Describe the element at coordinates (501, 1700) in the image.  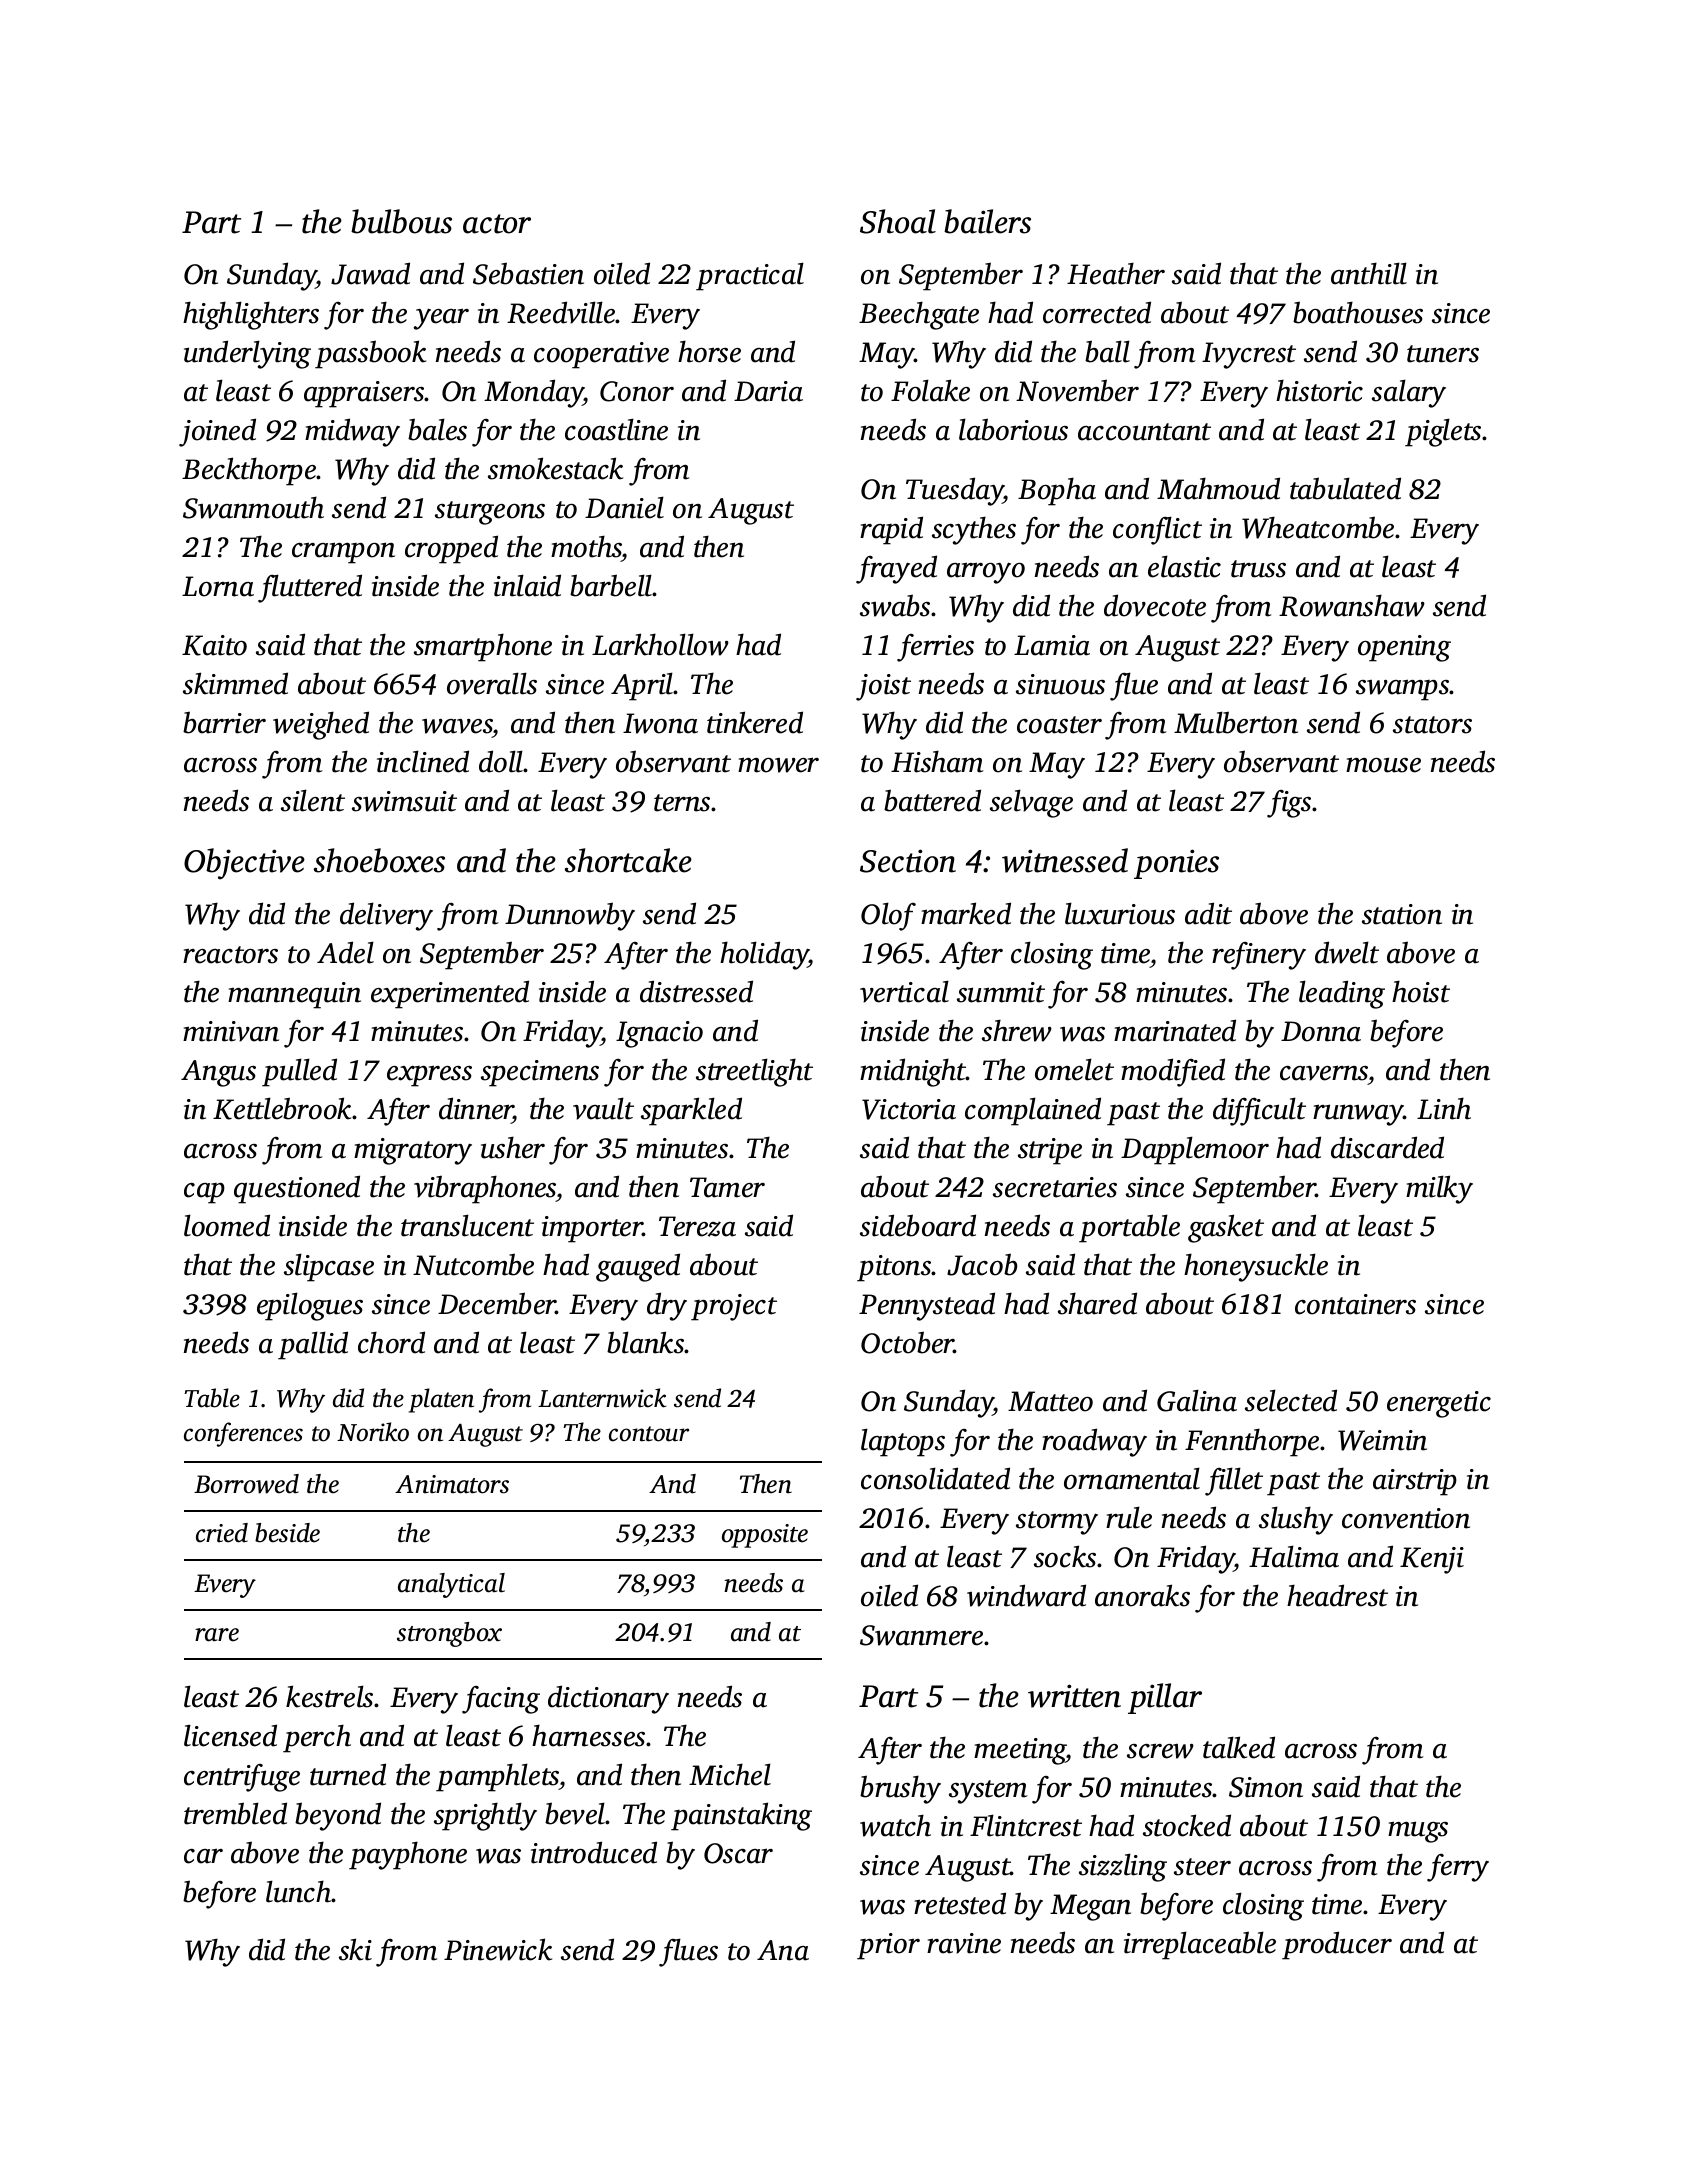
I see `facing` at that location.
